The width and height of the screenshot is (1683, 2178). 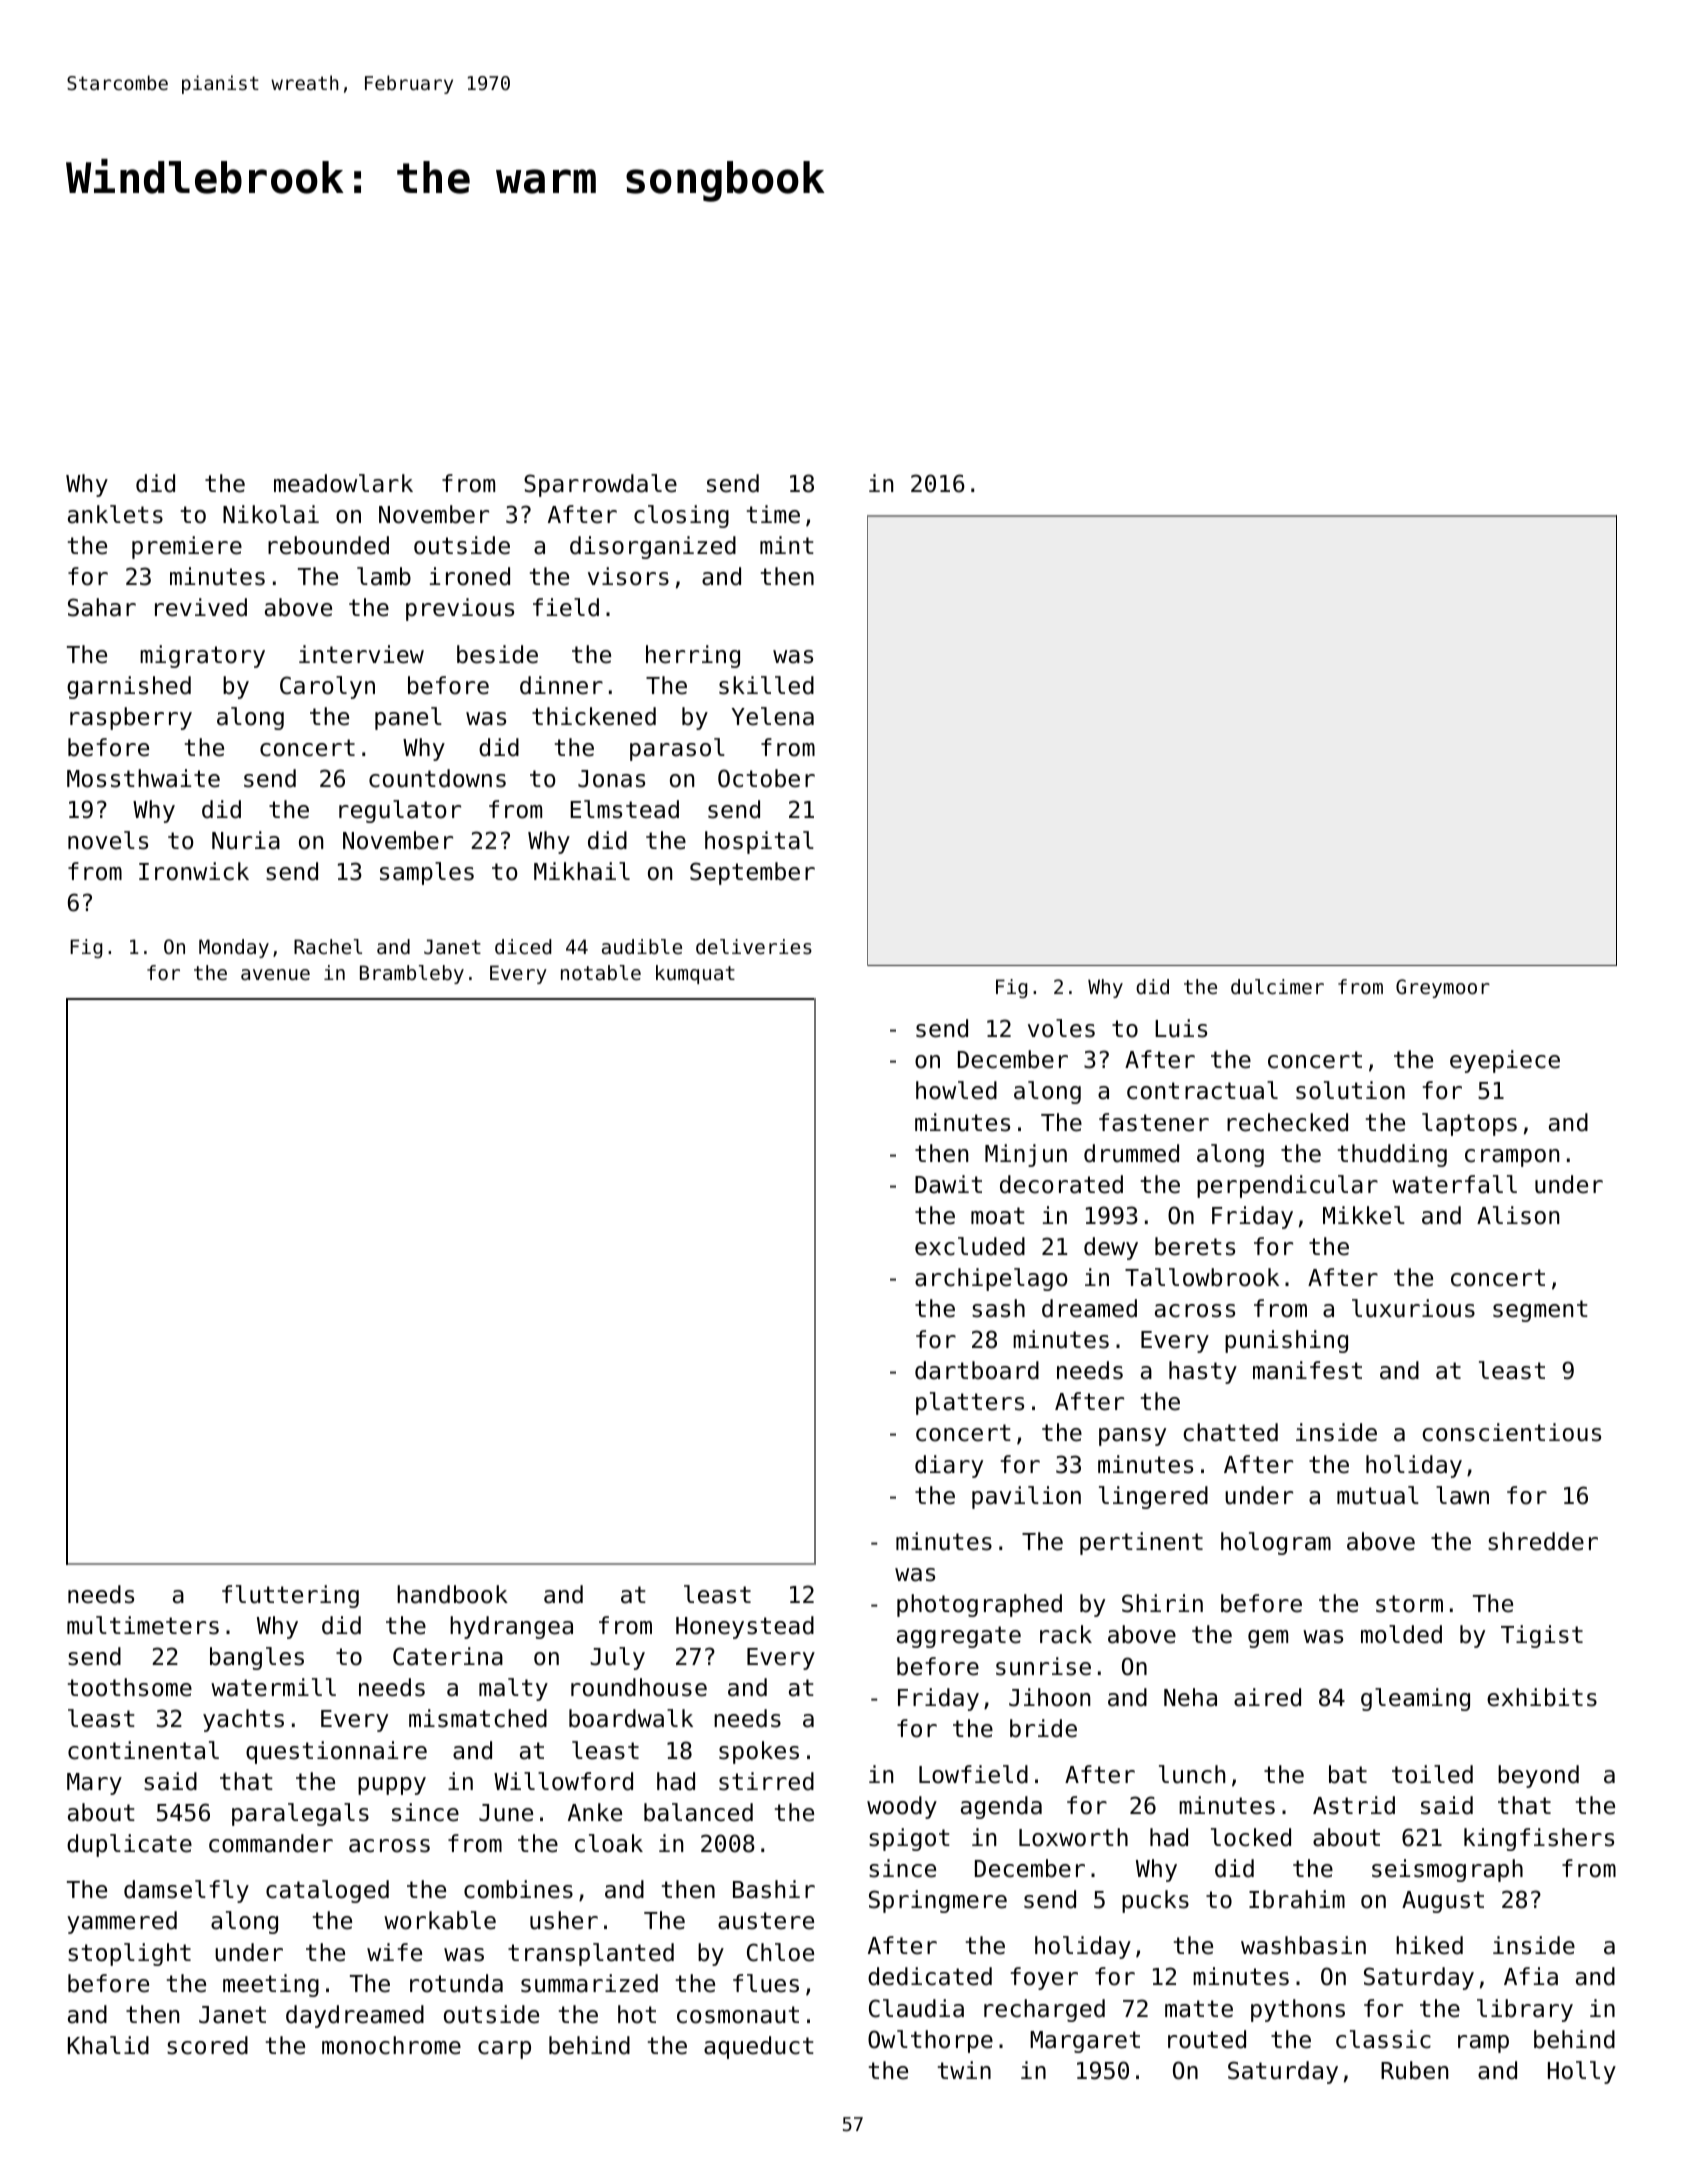 I want to click on mint, so click(x=787, y=545).
